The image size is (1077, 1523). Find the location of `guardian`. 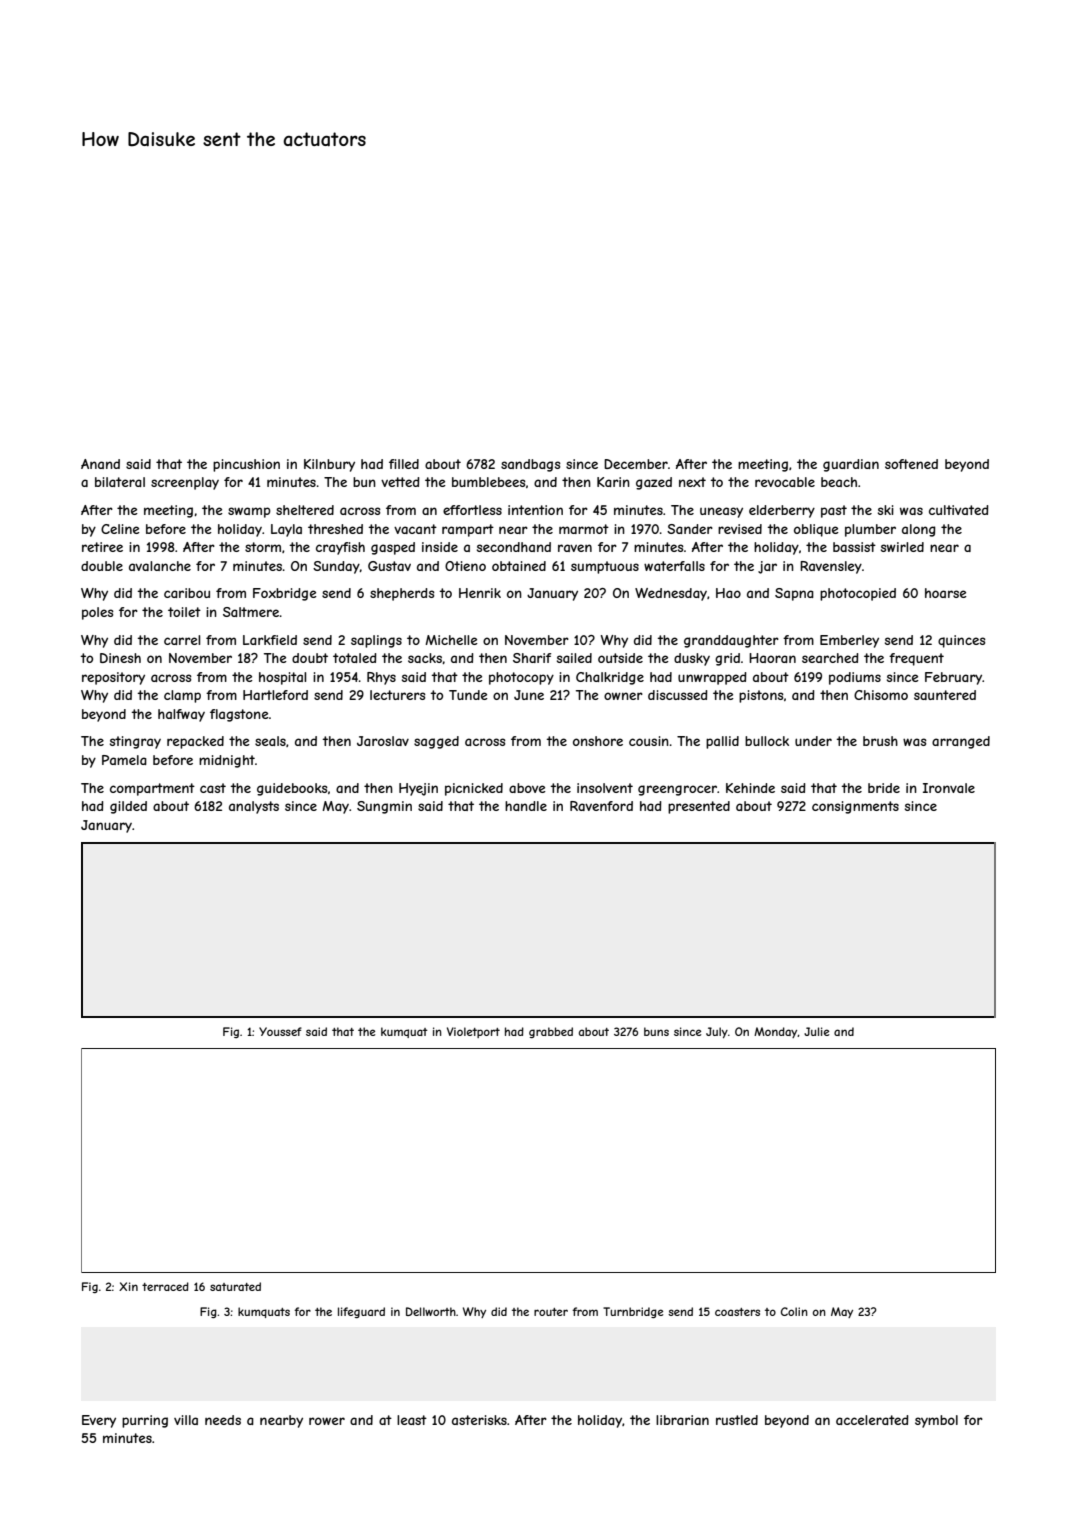

guardian is located at coordinates (851, 465).
